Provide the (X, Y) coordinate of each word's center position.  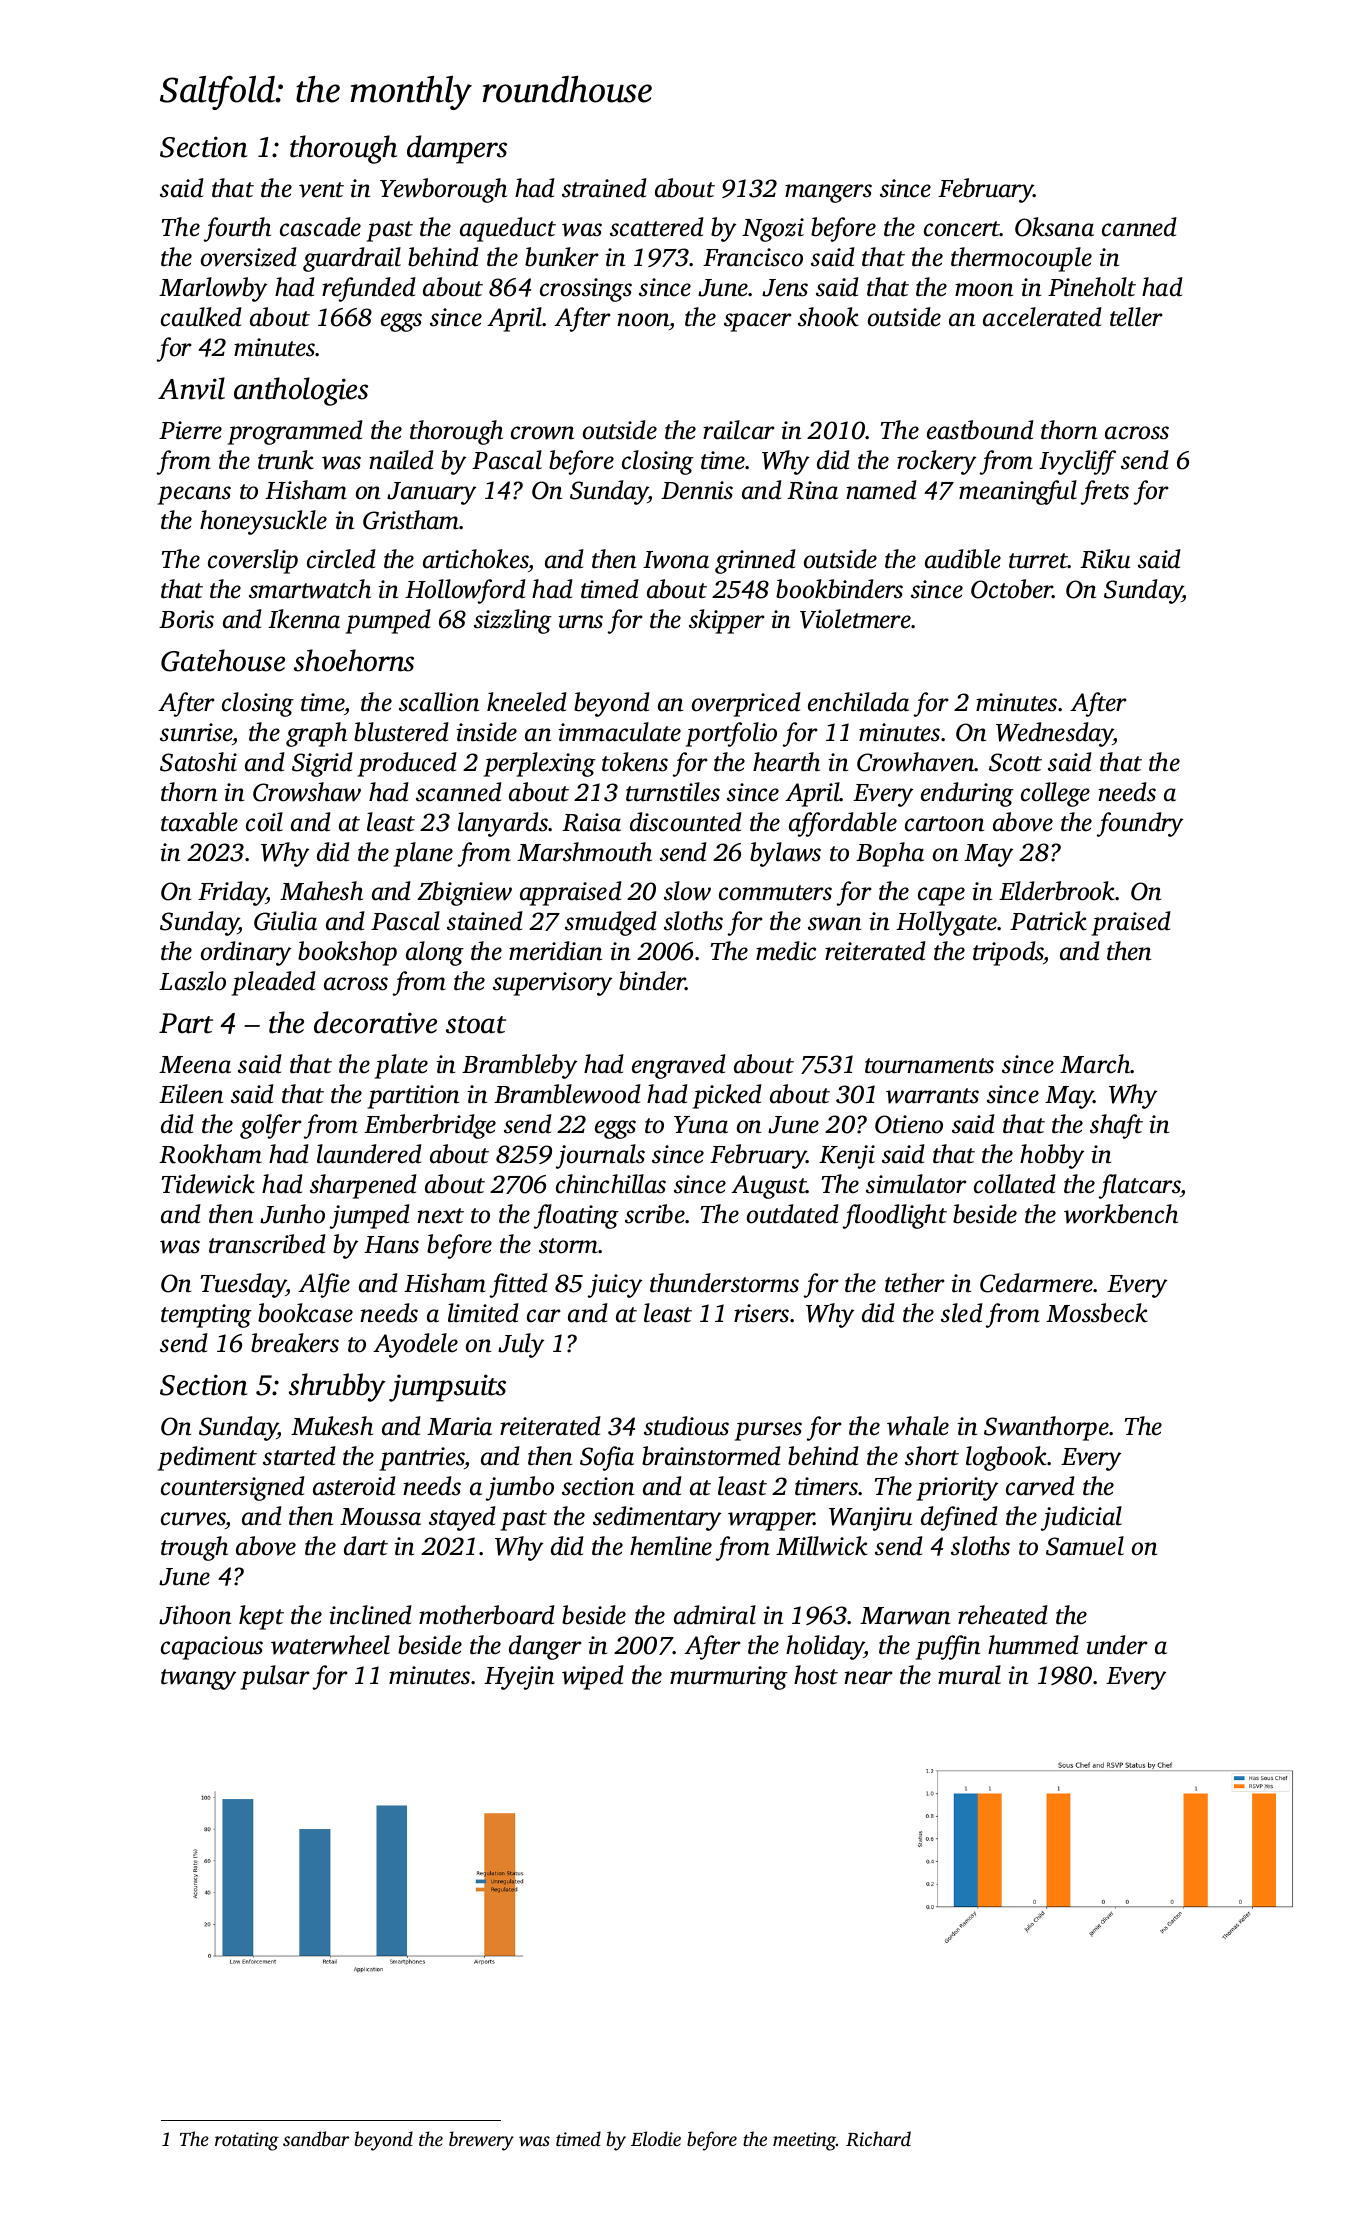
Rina (812, 490)
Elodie (656, 2138)
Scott (1015, 762)
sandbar (316, 2138)
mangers (828, 193)
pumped (388, 621)
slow (687, 891)
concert (962, 229)
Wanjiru (870, 1519)
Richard (878, 2139)
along (435, 953)
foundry (1140, 824)
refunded (369, 289)
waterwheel (330, 1645)
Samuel (1085, 1546)
